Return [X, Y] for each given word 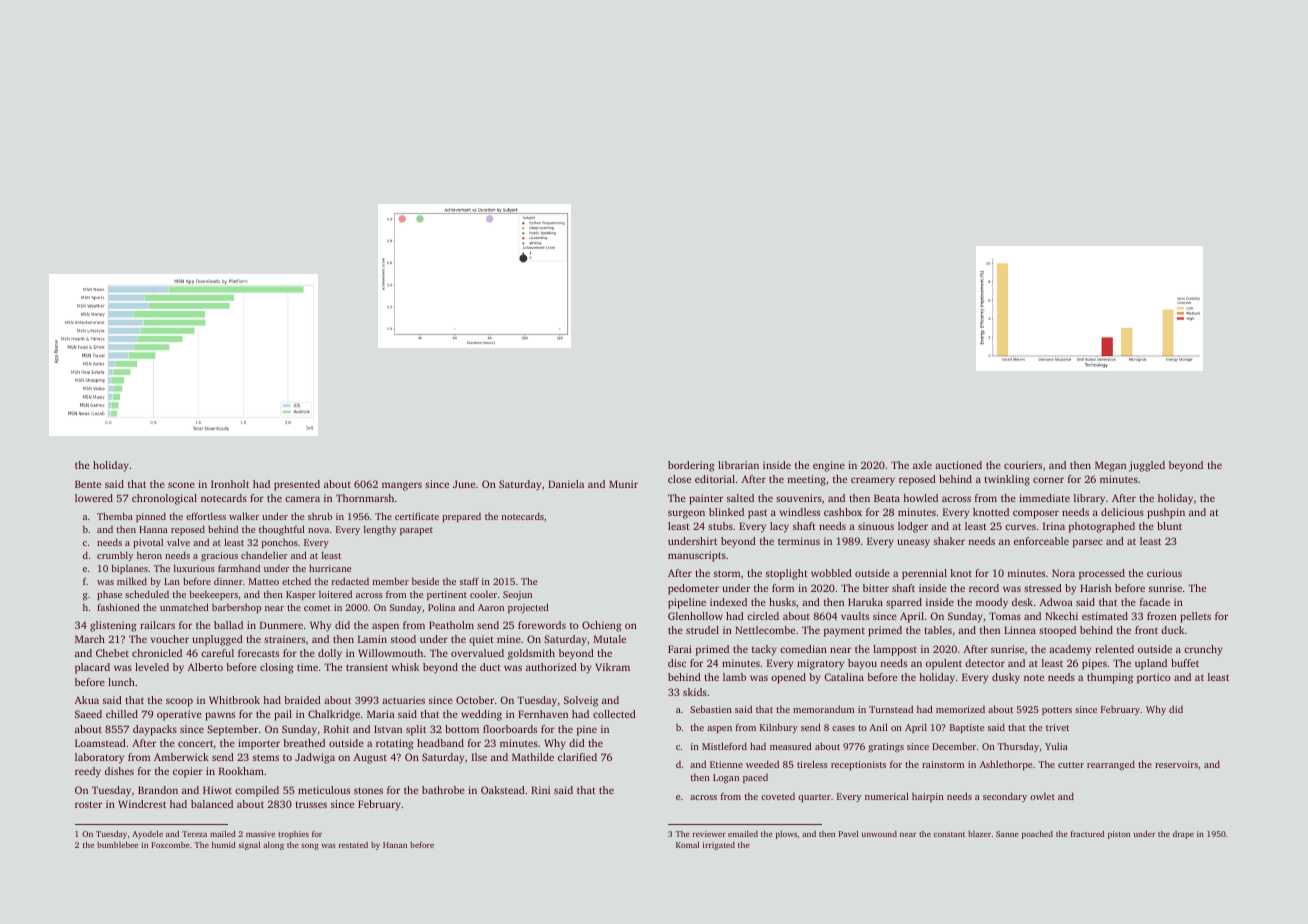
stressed [1043, 588]
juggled [1147, 466]
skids [695, 692]
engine [829, 466]
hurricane [330, 568]
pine [587, 730]
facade [1155, 602]
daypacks [155, 730]
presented [297, 485]
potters [1057, 711]
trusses [311, 804]
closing [277, 668]
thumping [1110, 678]
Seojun [517, 595]
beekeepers [214, 595]
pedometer [693, 589]
